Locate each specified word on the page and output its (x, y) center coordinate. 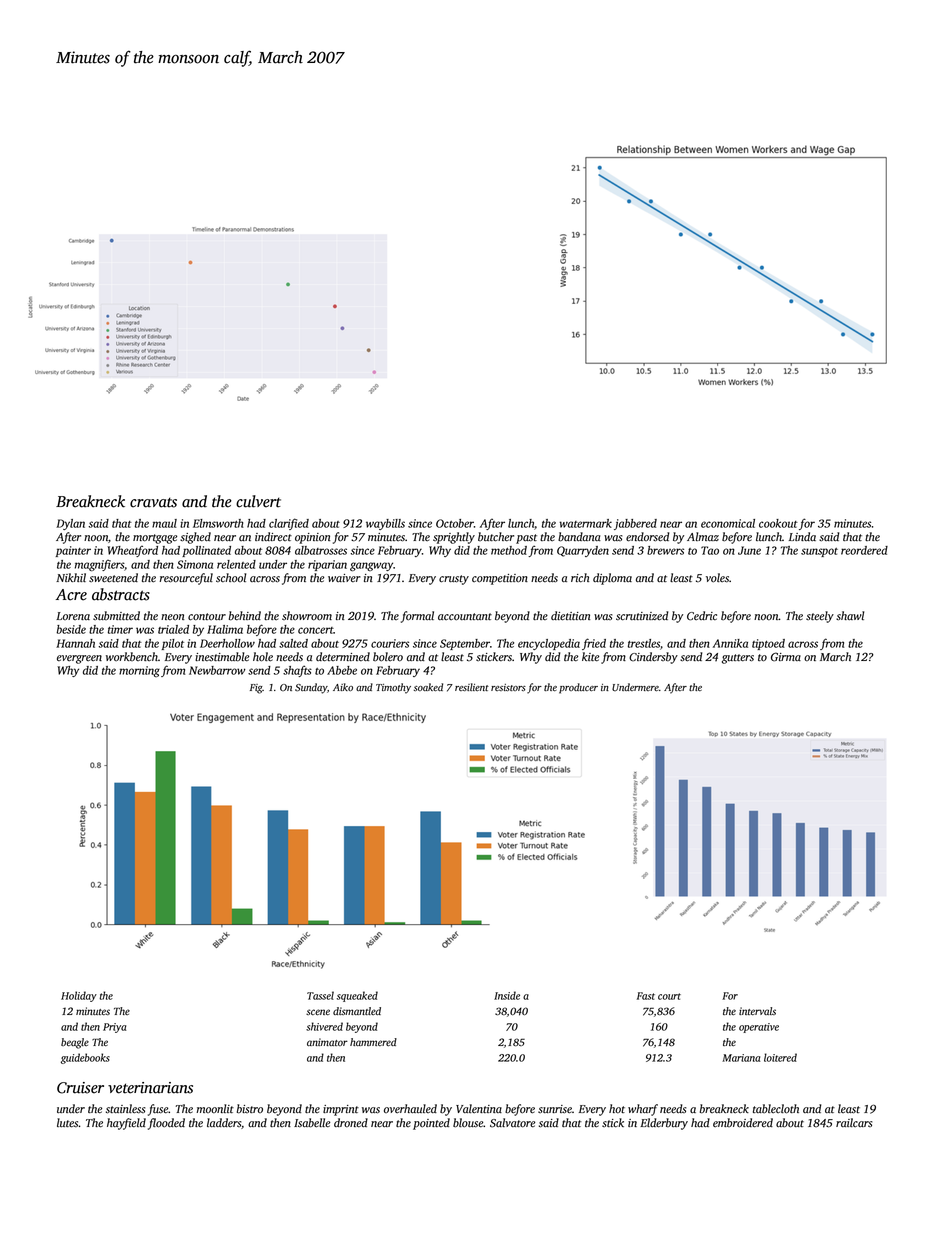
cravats (153, 503)
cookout (778, 523)
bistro (250, 1109)
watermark (585, 523)
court (669, 996)
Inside (507, 995)
